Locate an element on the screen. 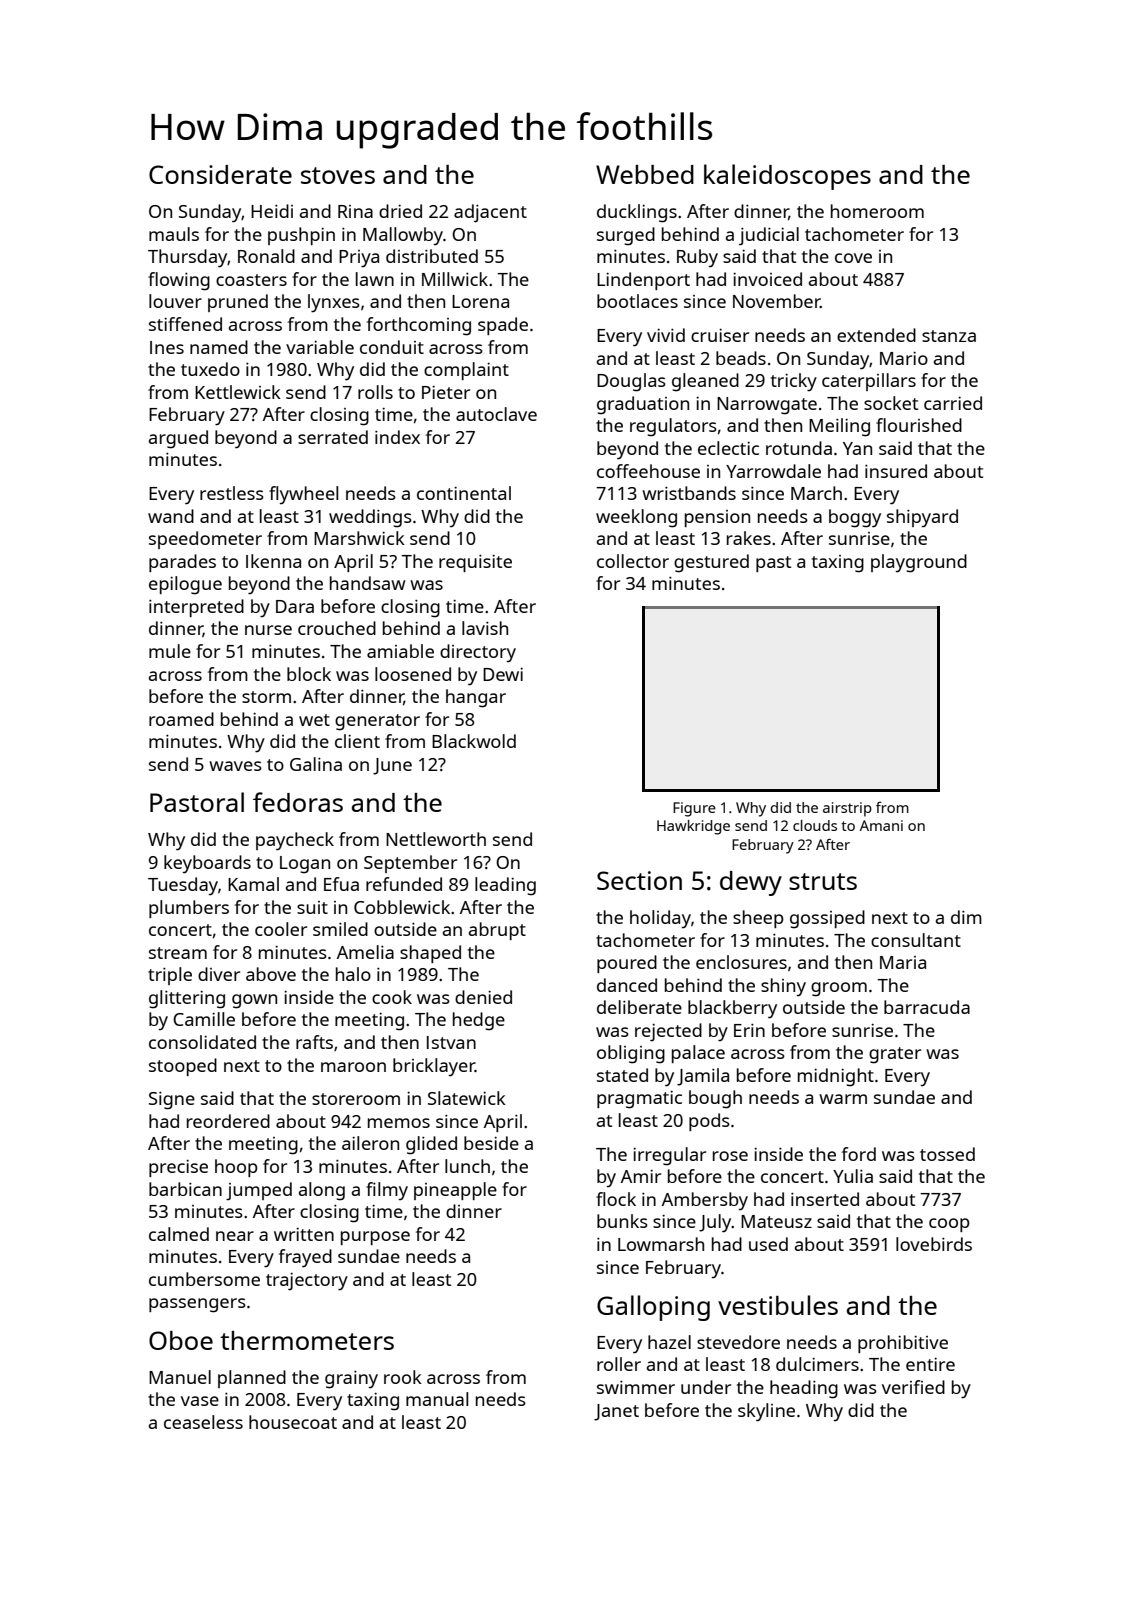 The image size is (1134, 1611). Considerate is located at coordinates (220, 174).
